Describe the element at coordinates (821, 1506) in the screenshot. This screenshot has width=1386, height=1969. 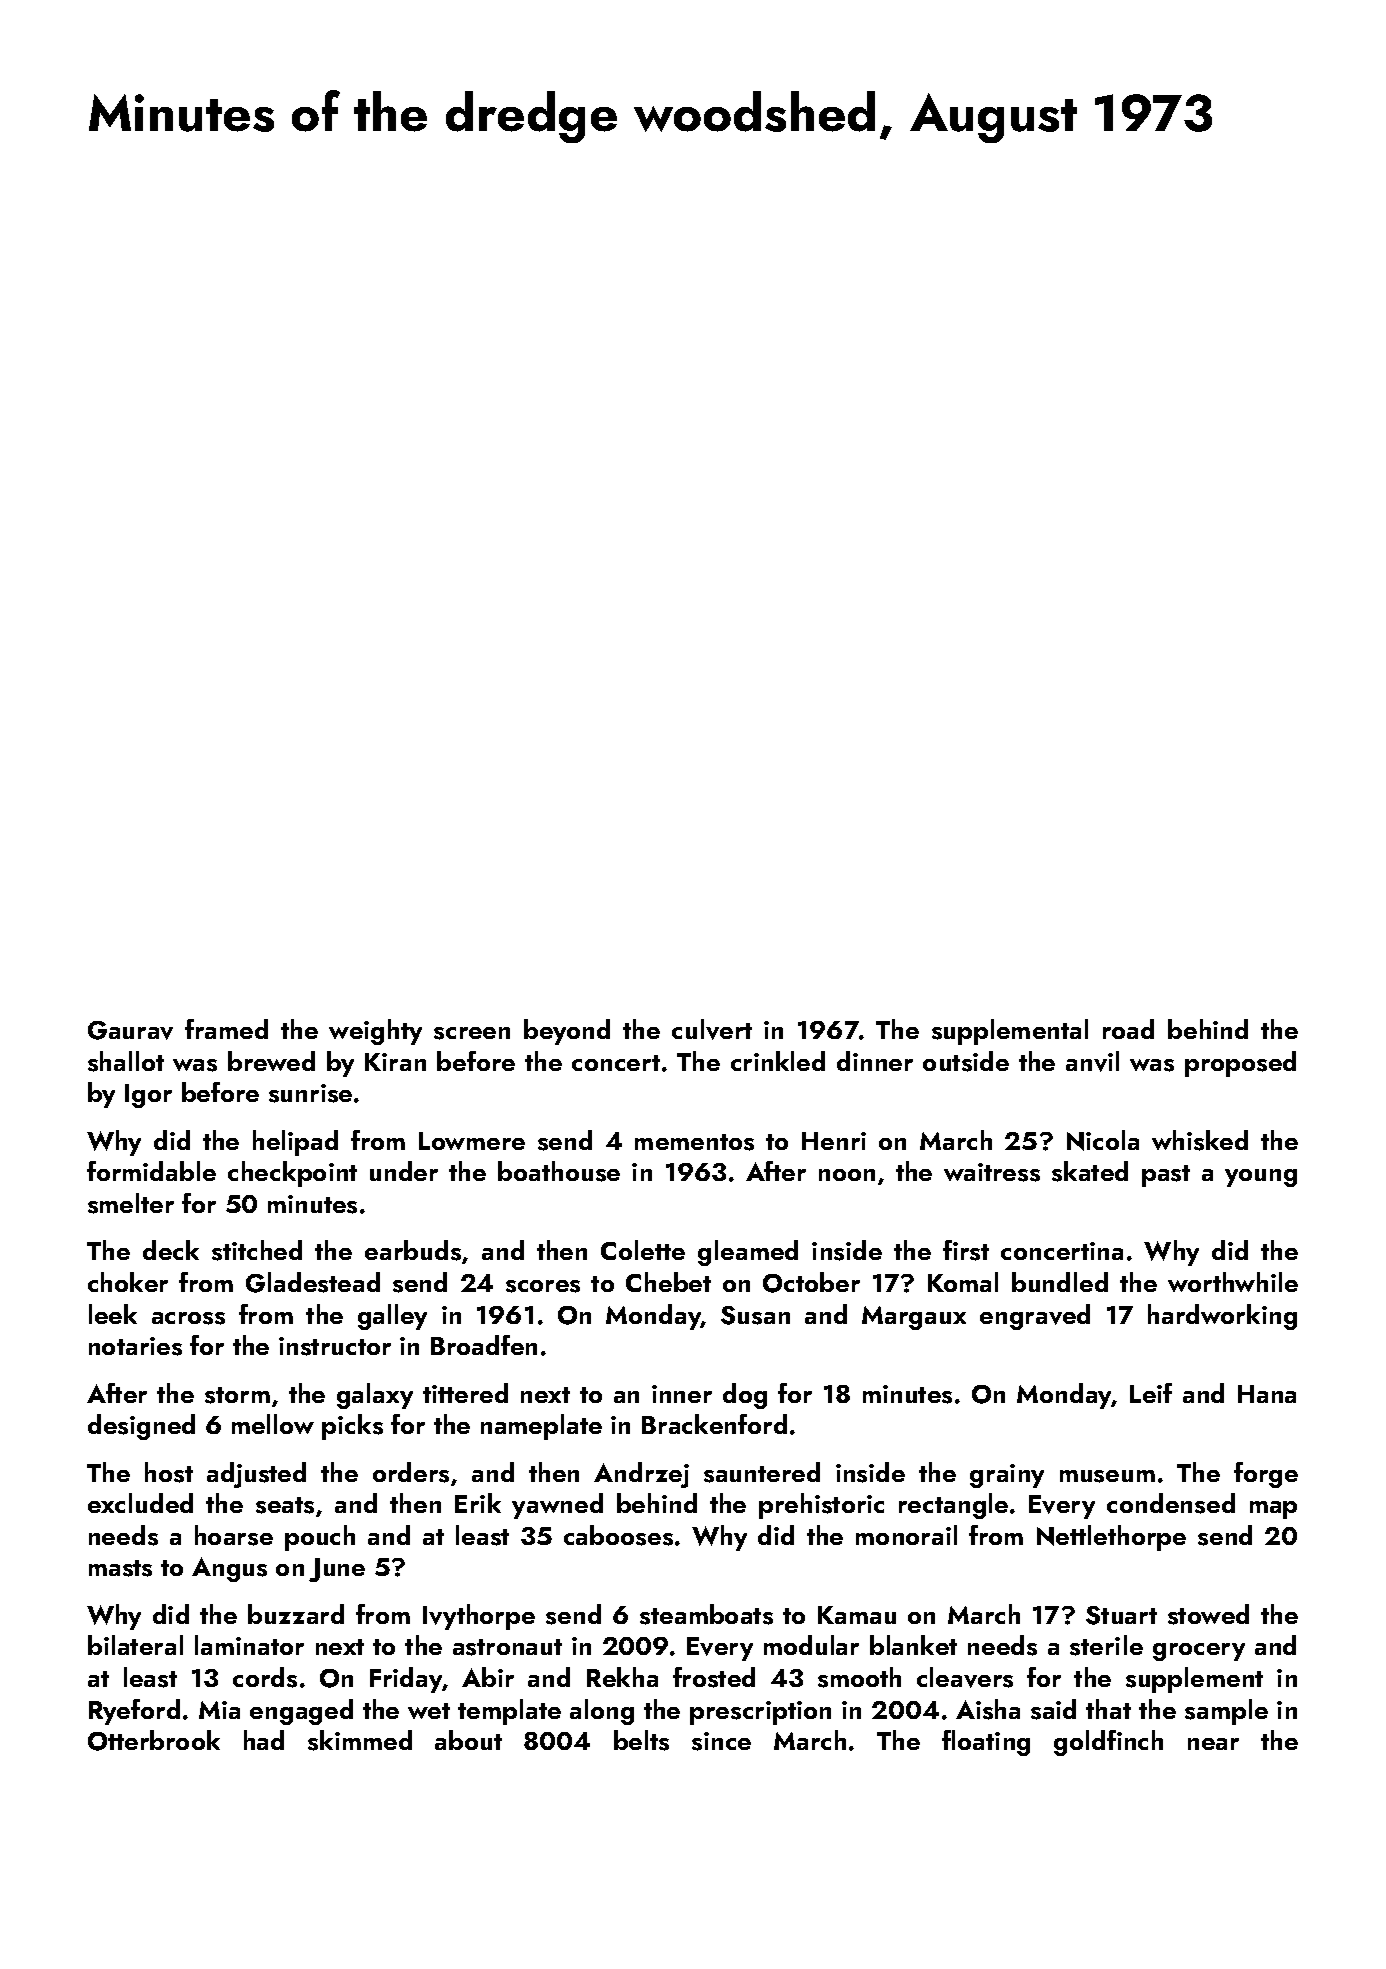
I see `prehistoric` at that location.
